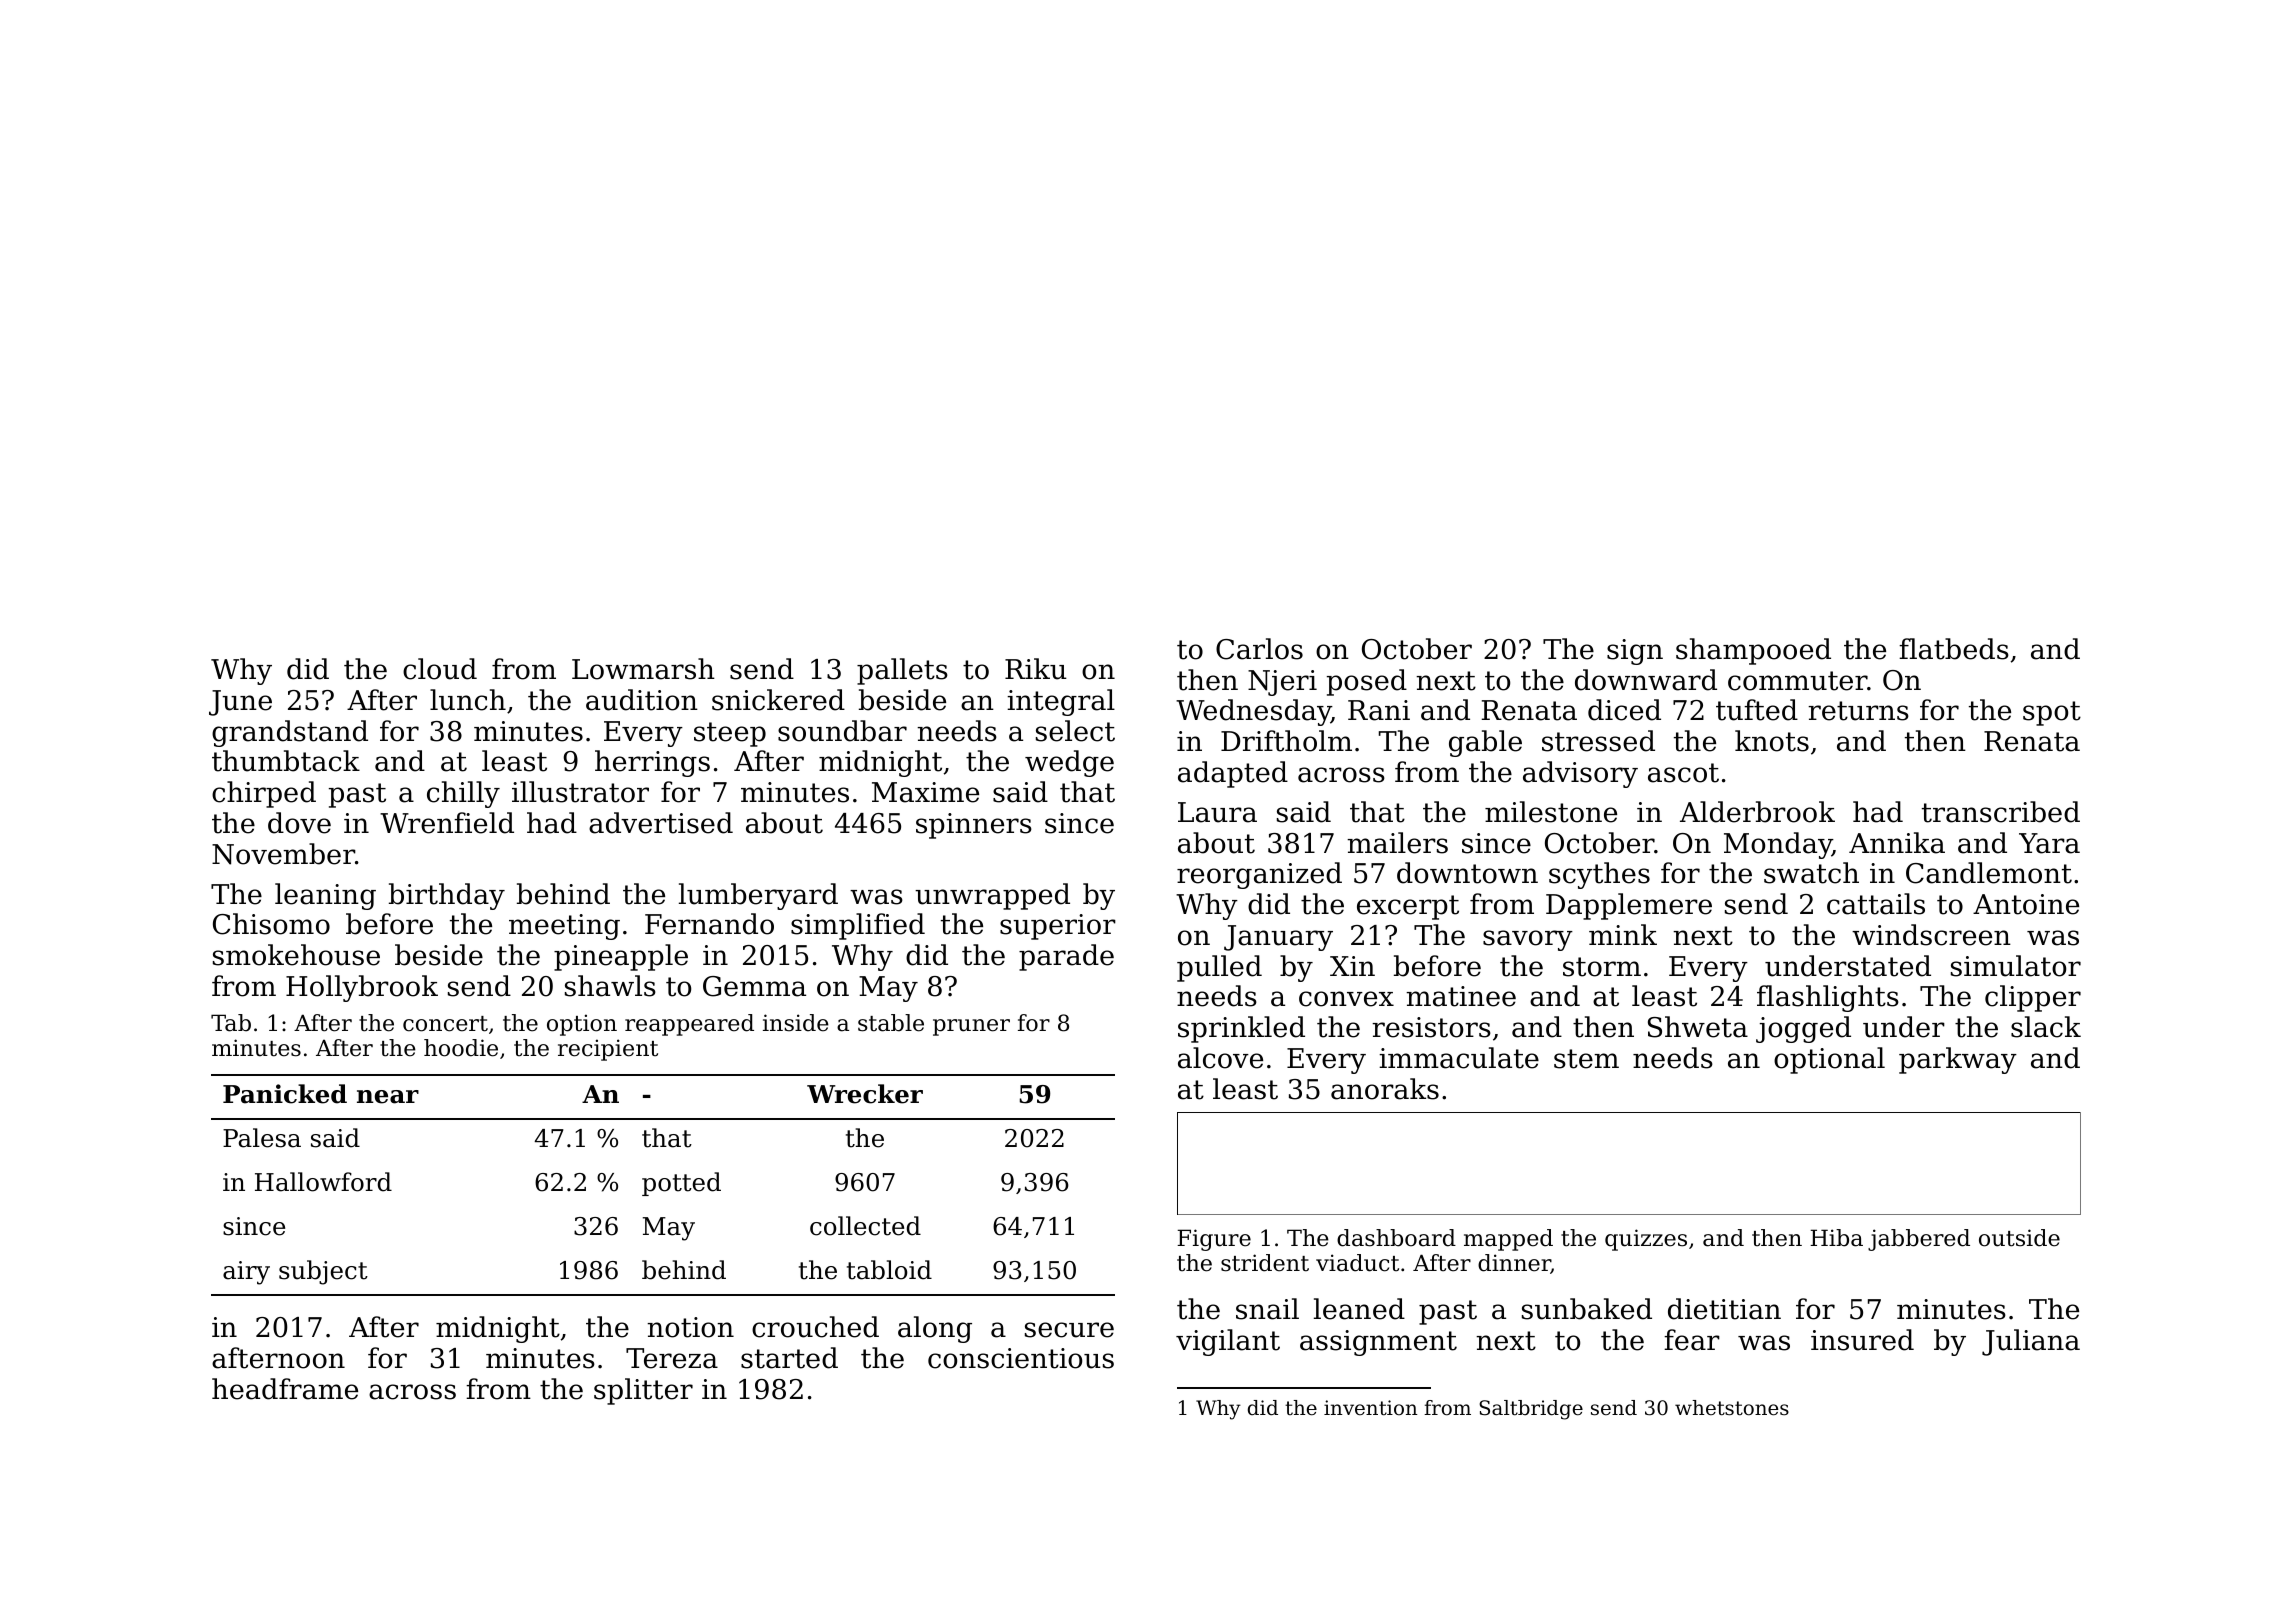 The width and height of the screenshot is (2292, 1620). I want to click on vigilant, so click(1228, 1342).
